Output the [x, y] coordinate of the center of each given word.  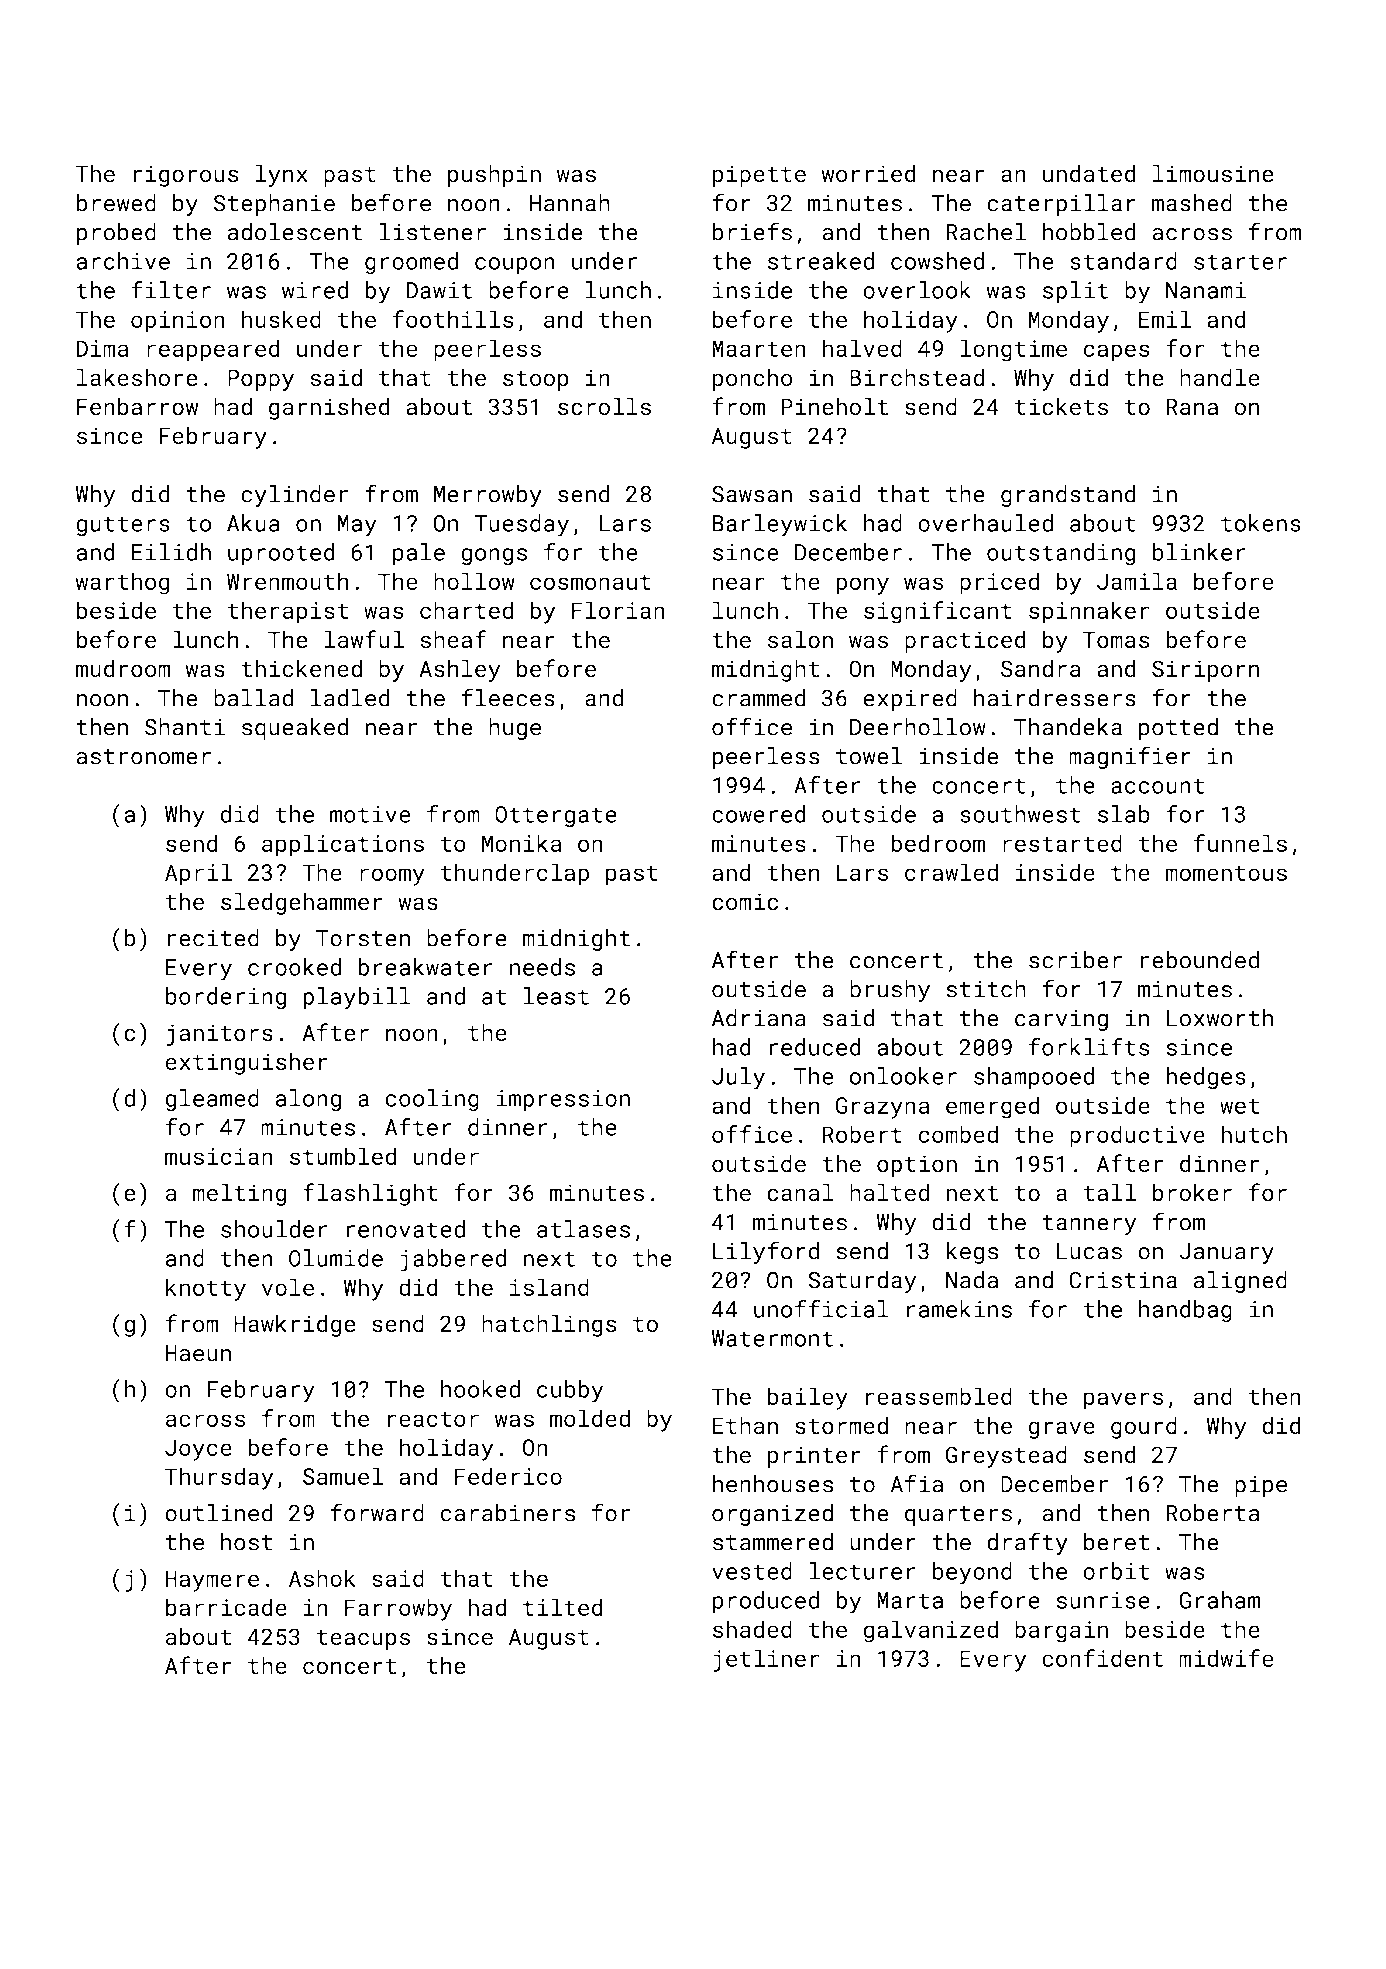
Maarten [759, 348]
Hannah [570, 203]
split [1075, 292]
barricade [226, 1607]
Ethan [745, 1425]
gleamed [212, 1100]
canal [800, 1192]
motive [370, 814]
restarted [1062, 843]
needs [542, 967]
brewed [116, 203]
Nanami [1206, 290]
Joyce [198, 1450]
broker [1192, 1192]
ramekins [959, 1309]
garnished [329, 408]
